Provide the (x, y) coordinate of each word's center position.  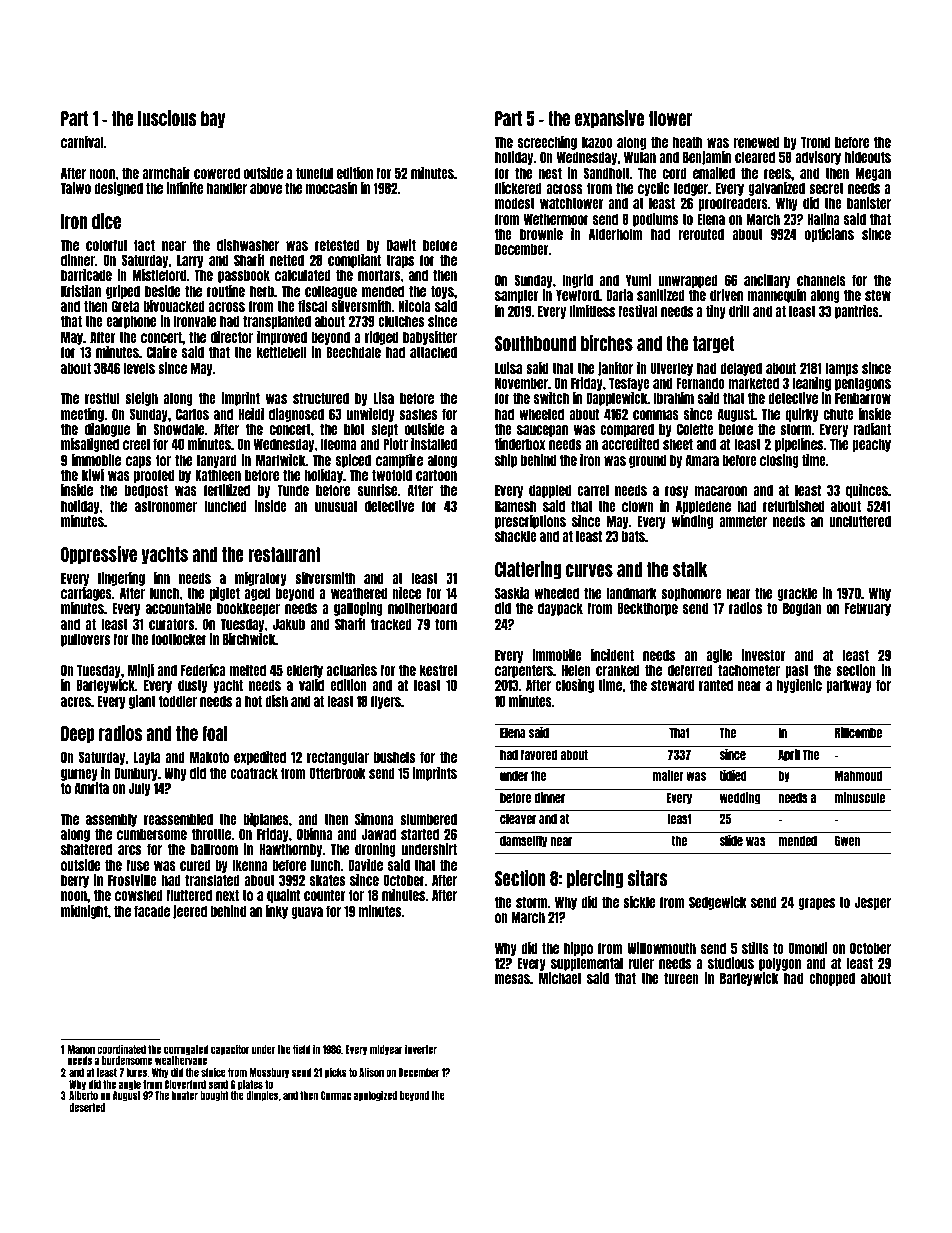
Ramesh (516, 506)
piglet (225, 594)
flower (671, 118)
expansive (609, 119)
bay (213, 119)
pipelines (799, 445)
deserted (87, 1107)
